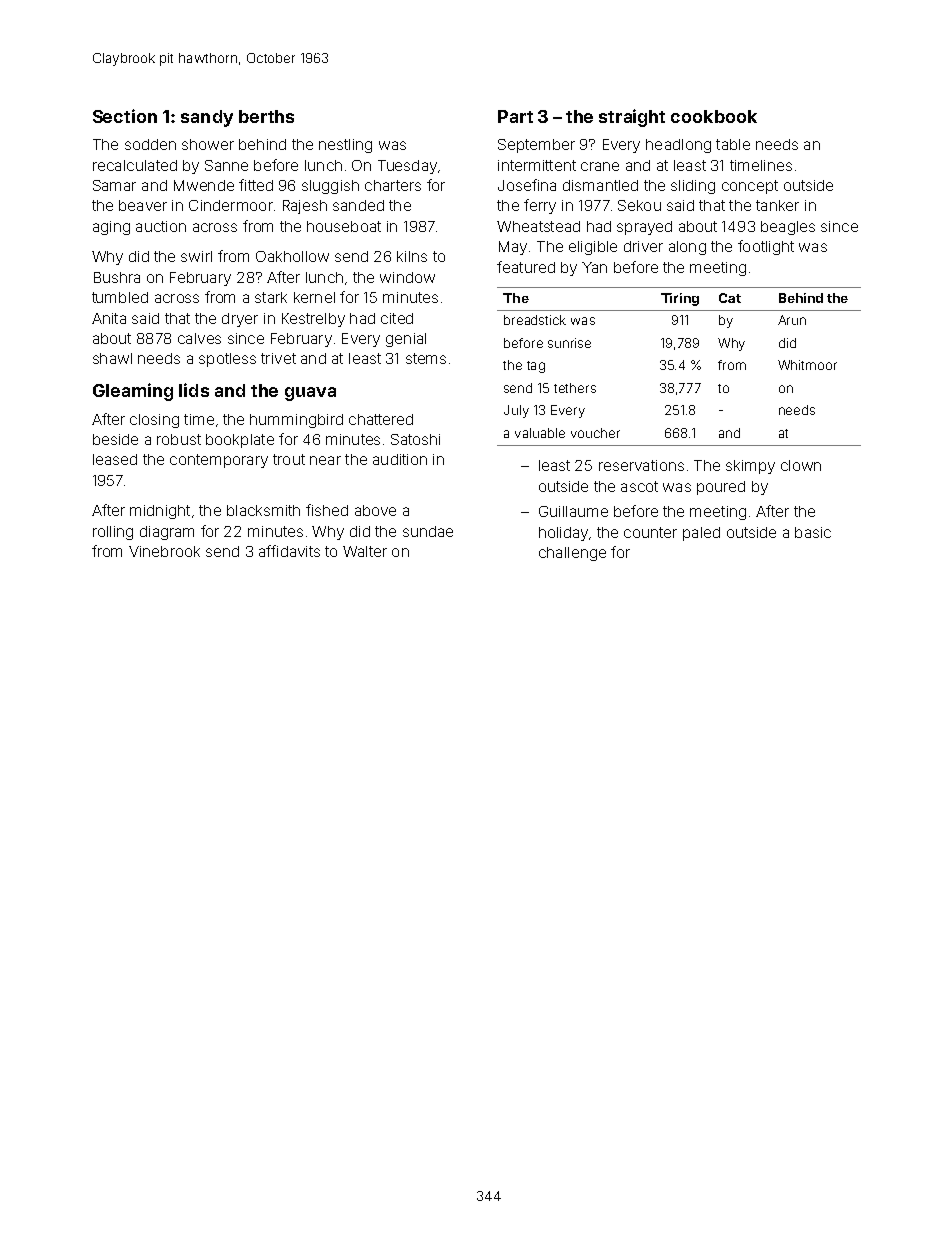  What do you see at coordinates (733, 144) in the screenshot?
I see `table` at bounding box center [733, 144].
